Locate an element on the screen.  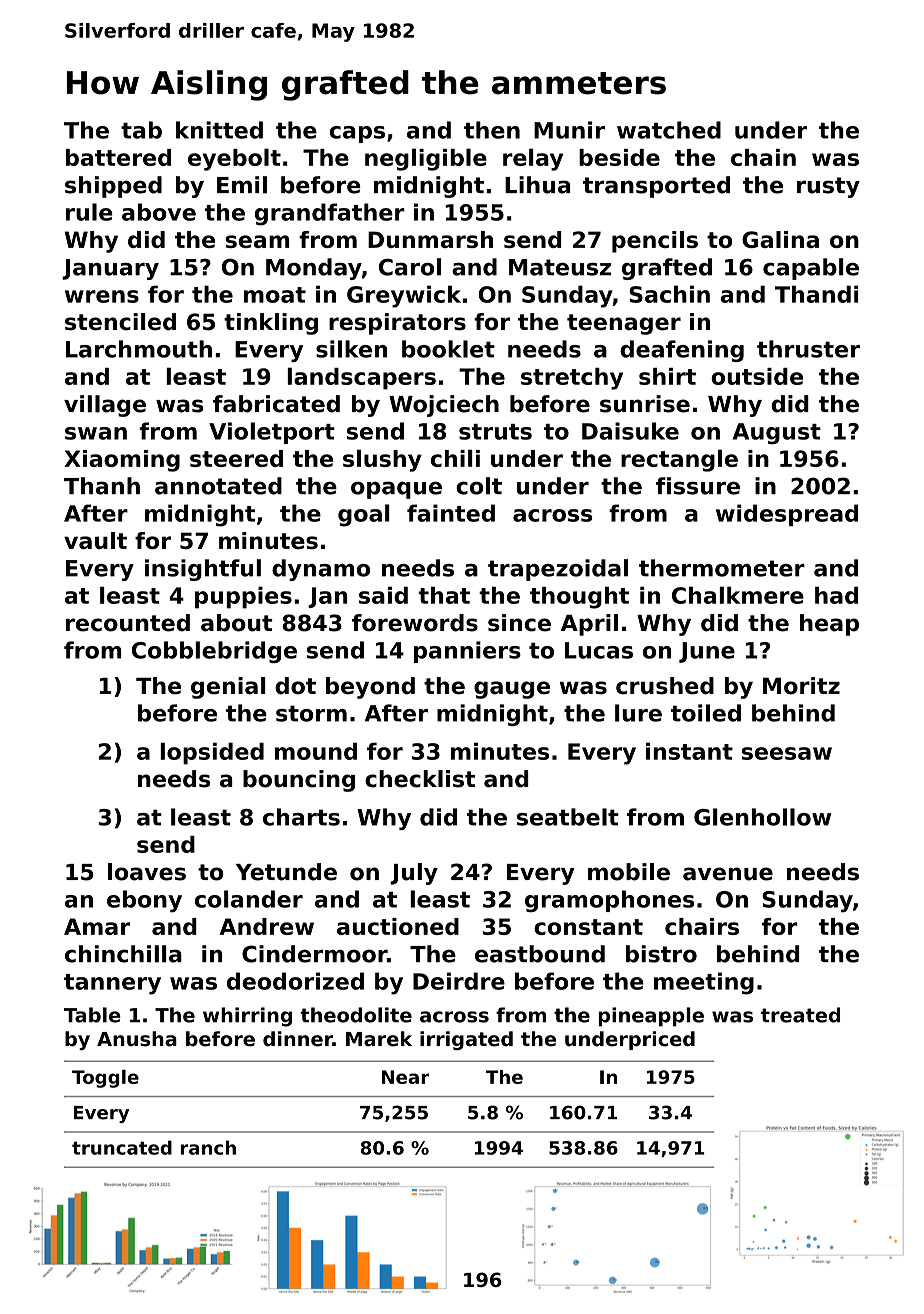
lopsided is located at coordinates (212, 753).
